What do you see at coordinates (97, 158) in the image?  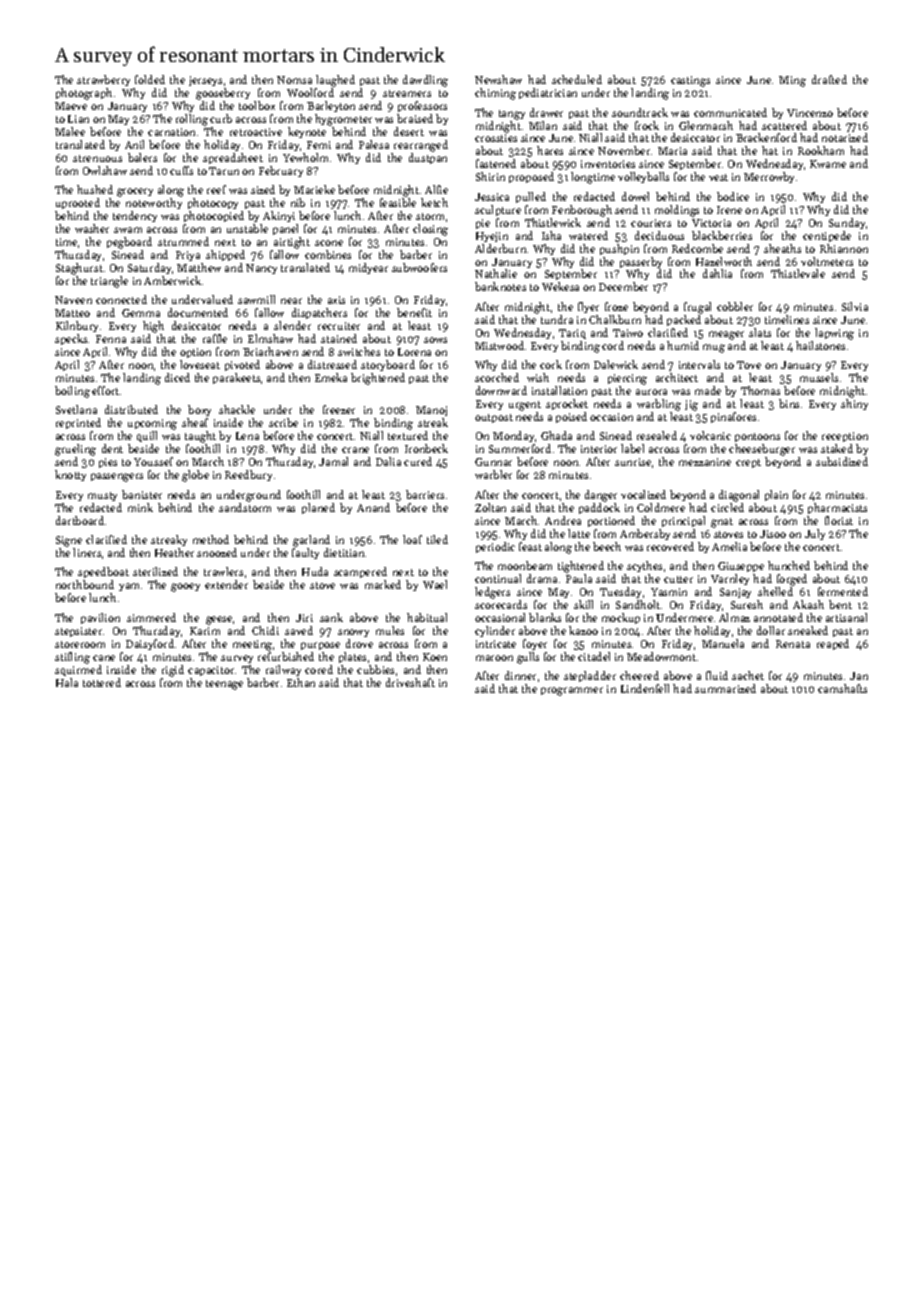 I see `strenuous` at bounding box center [97, 158].
